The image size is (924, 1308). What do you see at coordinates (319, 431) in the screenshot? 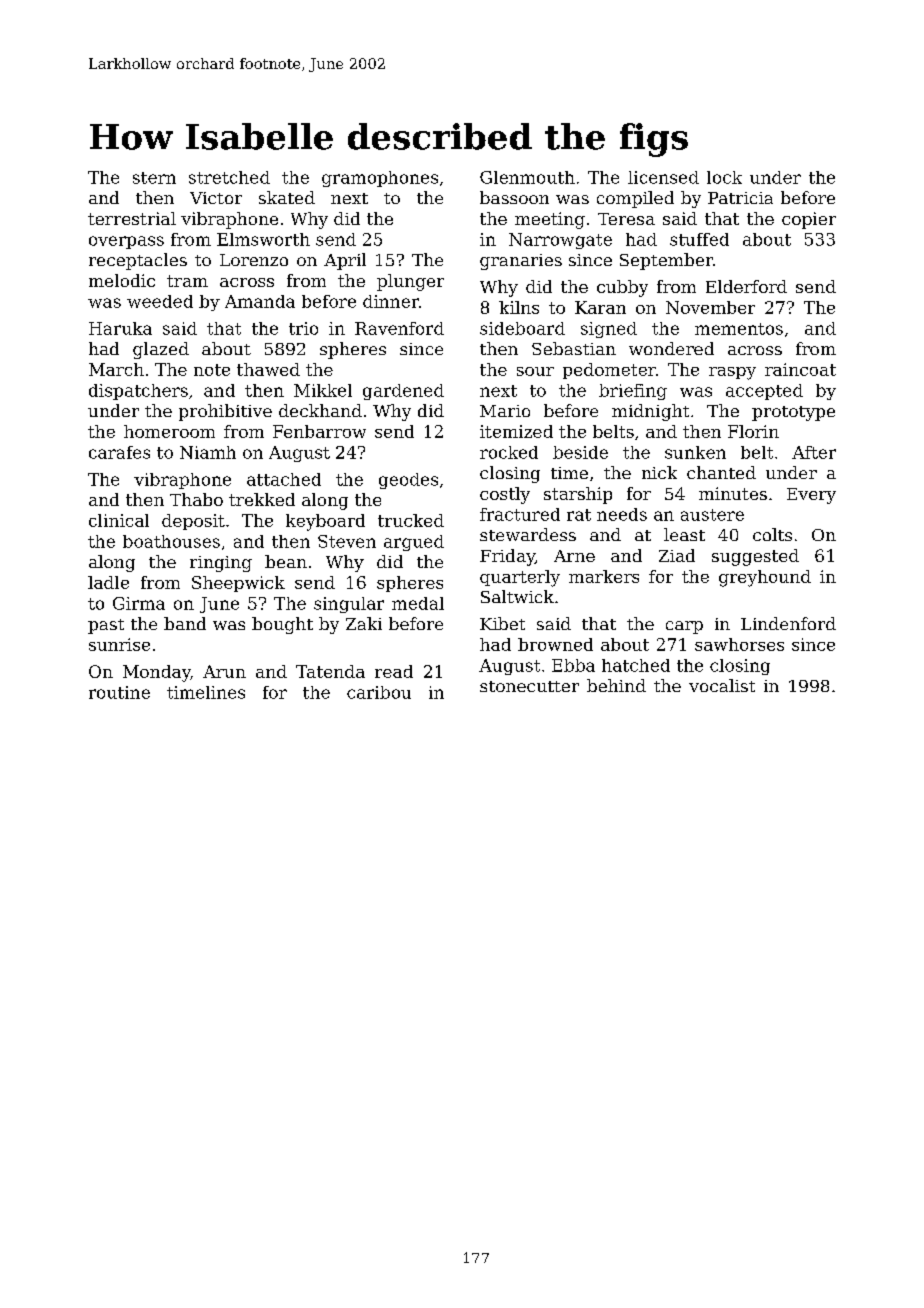
I see `Fenbarrow` at bounding box center [319, 431].
